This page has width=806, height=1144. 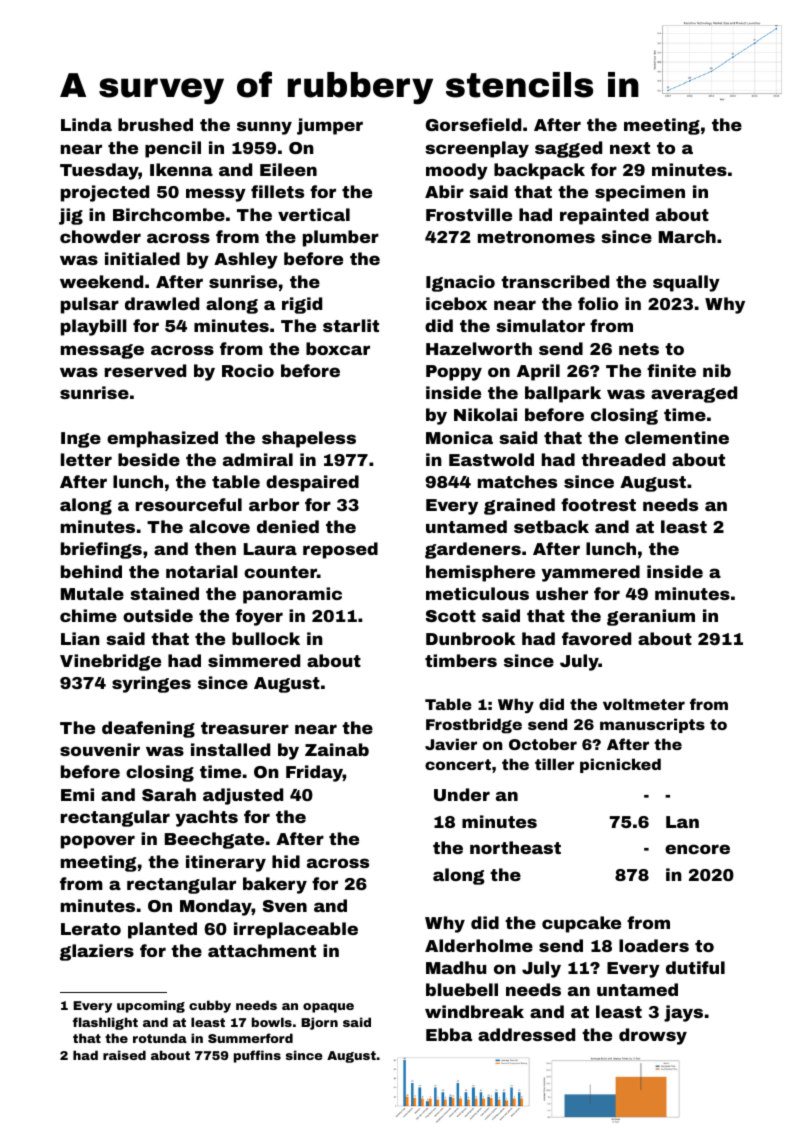 What do you see at coordinates (151, 1006) in the page?
I see `upcoming` at bounding box center [151, 1006].
